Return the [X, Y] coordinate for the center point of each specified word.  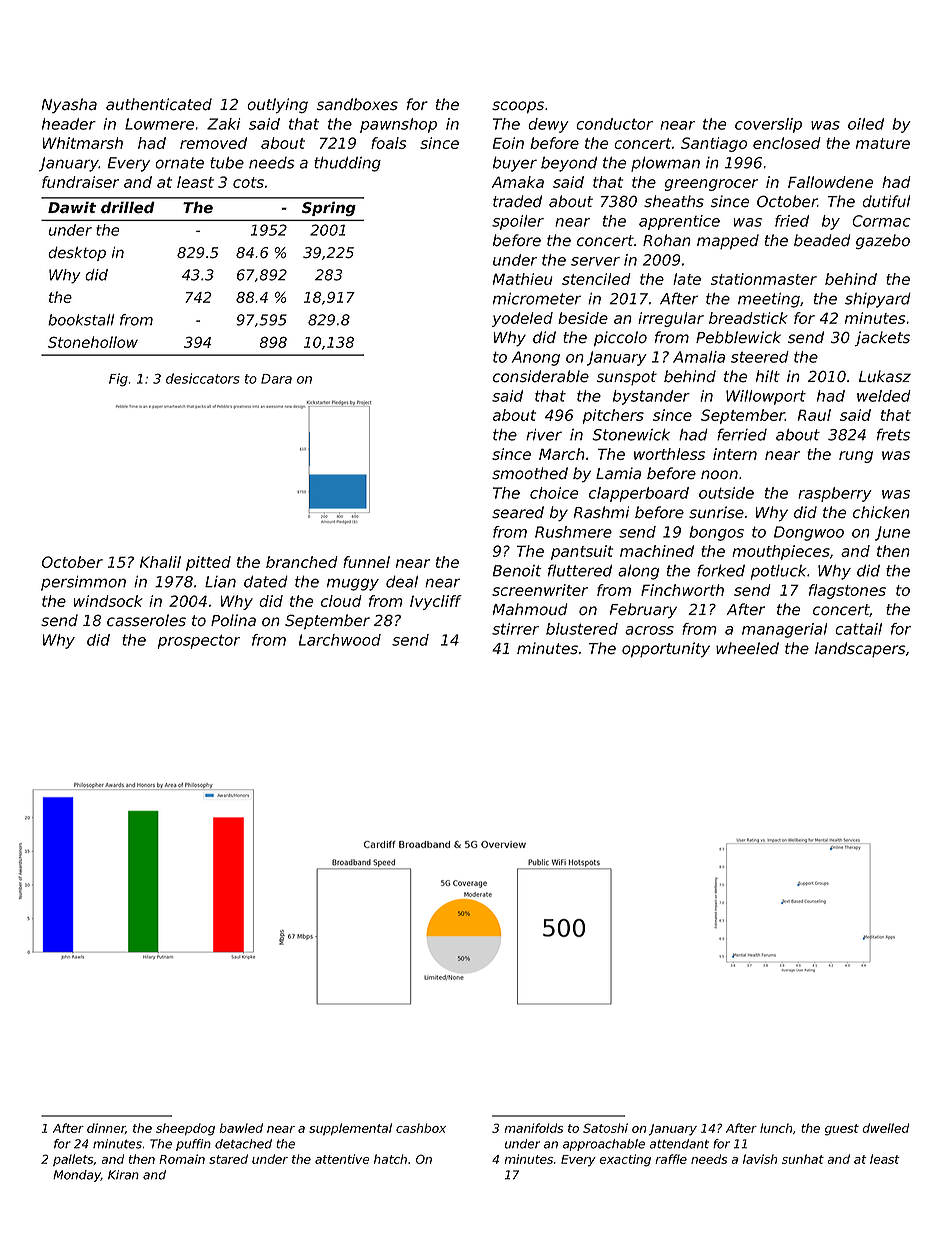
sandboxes [357, 104]
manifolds [534, 1128]
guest [842, 1130]
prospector [199, 641]
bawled [241, 1128]
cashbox [421, 1128]
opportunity [666, 650]
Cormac [881, 221]
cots [248, 182]
